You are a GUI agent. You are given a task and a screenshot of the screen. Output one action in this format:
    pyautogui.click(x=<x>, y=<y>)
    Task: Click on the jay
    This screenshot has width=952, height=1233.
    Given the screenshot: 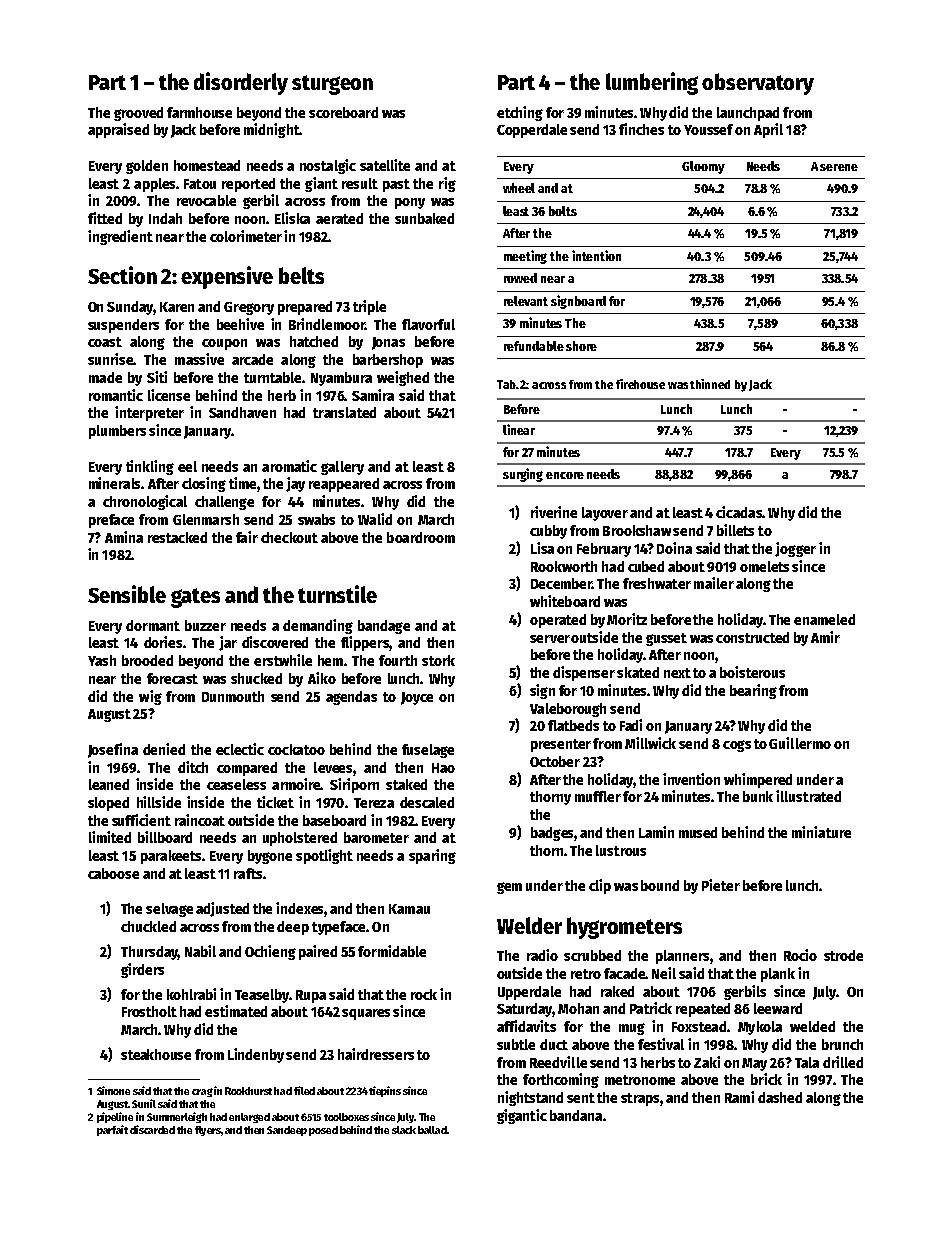 What is the action you would take?
    pyautogui.click(x=295, y=484)
